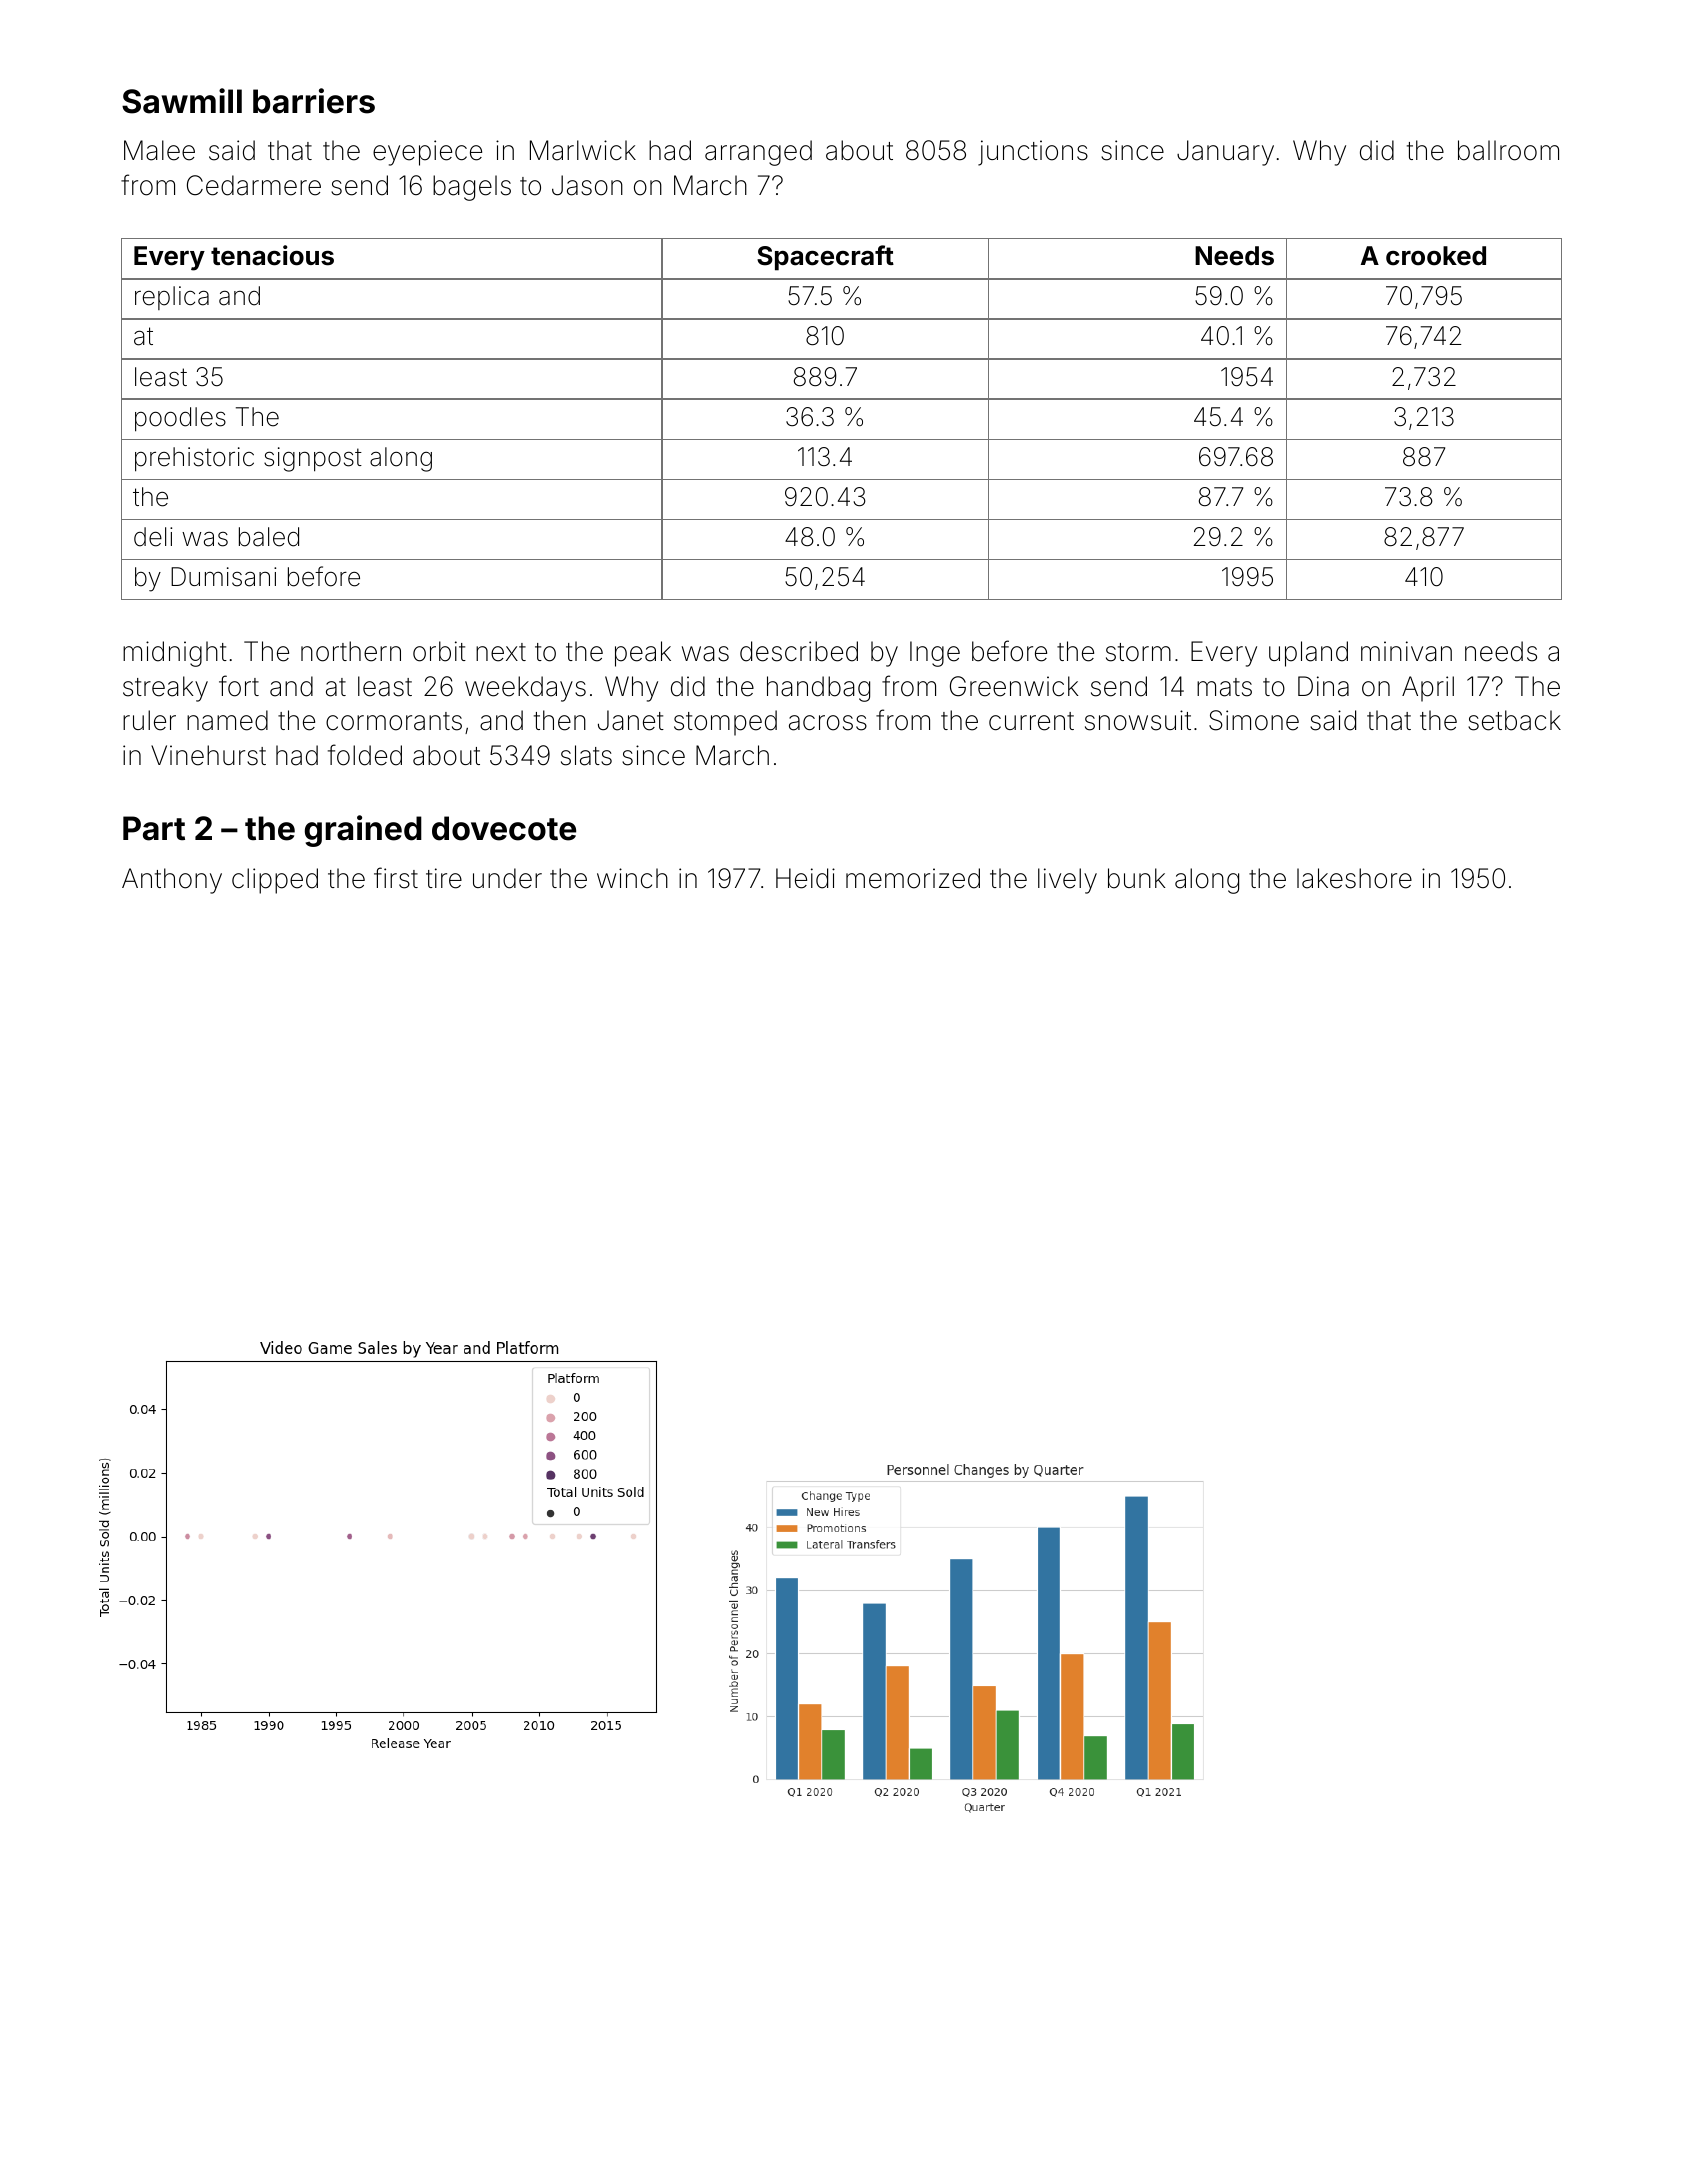 This screenshot has height=2178, width=1683. Describe the element at coordinates (1067, 881) in the screenshot. I see `lively` at that location.
